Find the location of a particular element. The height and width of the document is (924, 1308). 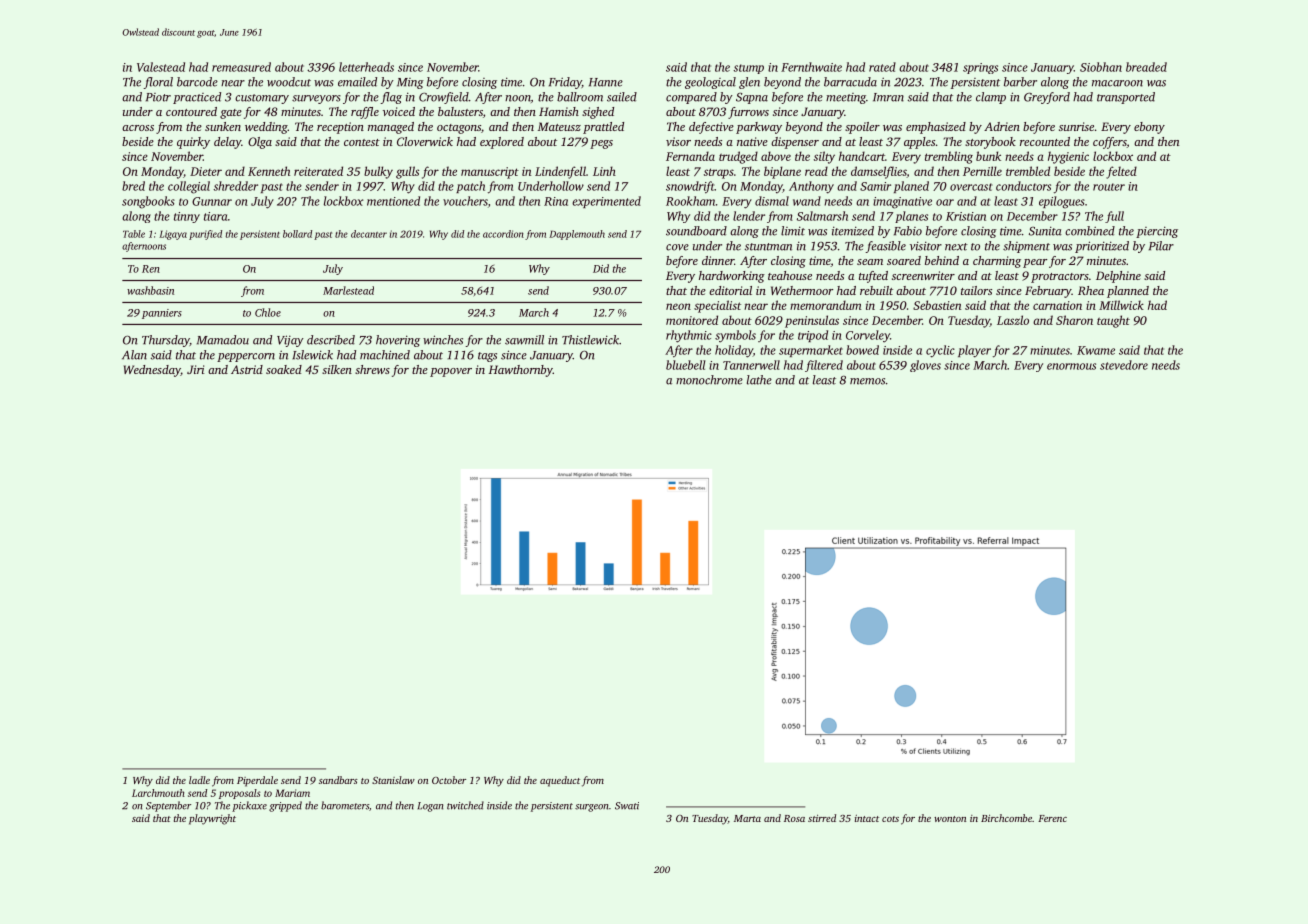

springs is located at coordinates (980, 68).
